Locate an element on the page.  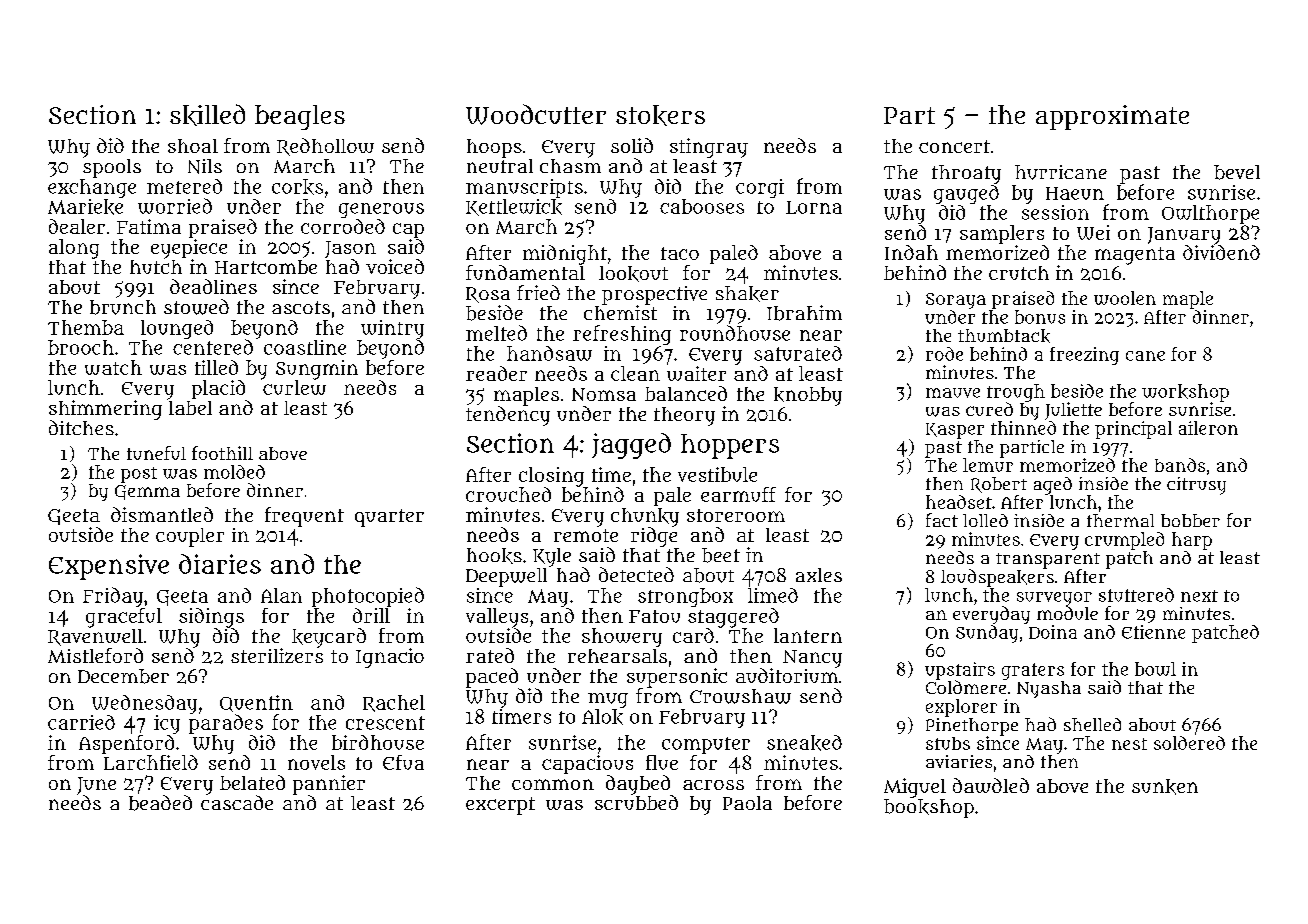
beagles is located at coordinates (300, 117).
